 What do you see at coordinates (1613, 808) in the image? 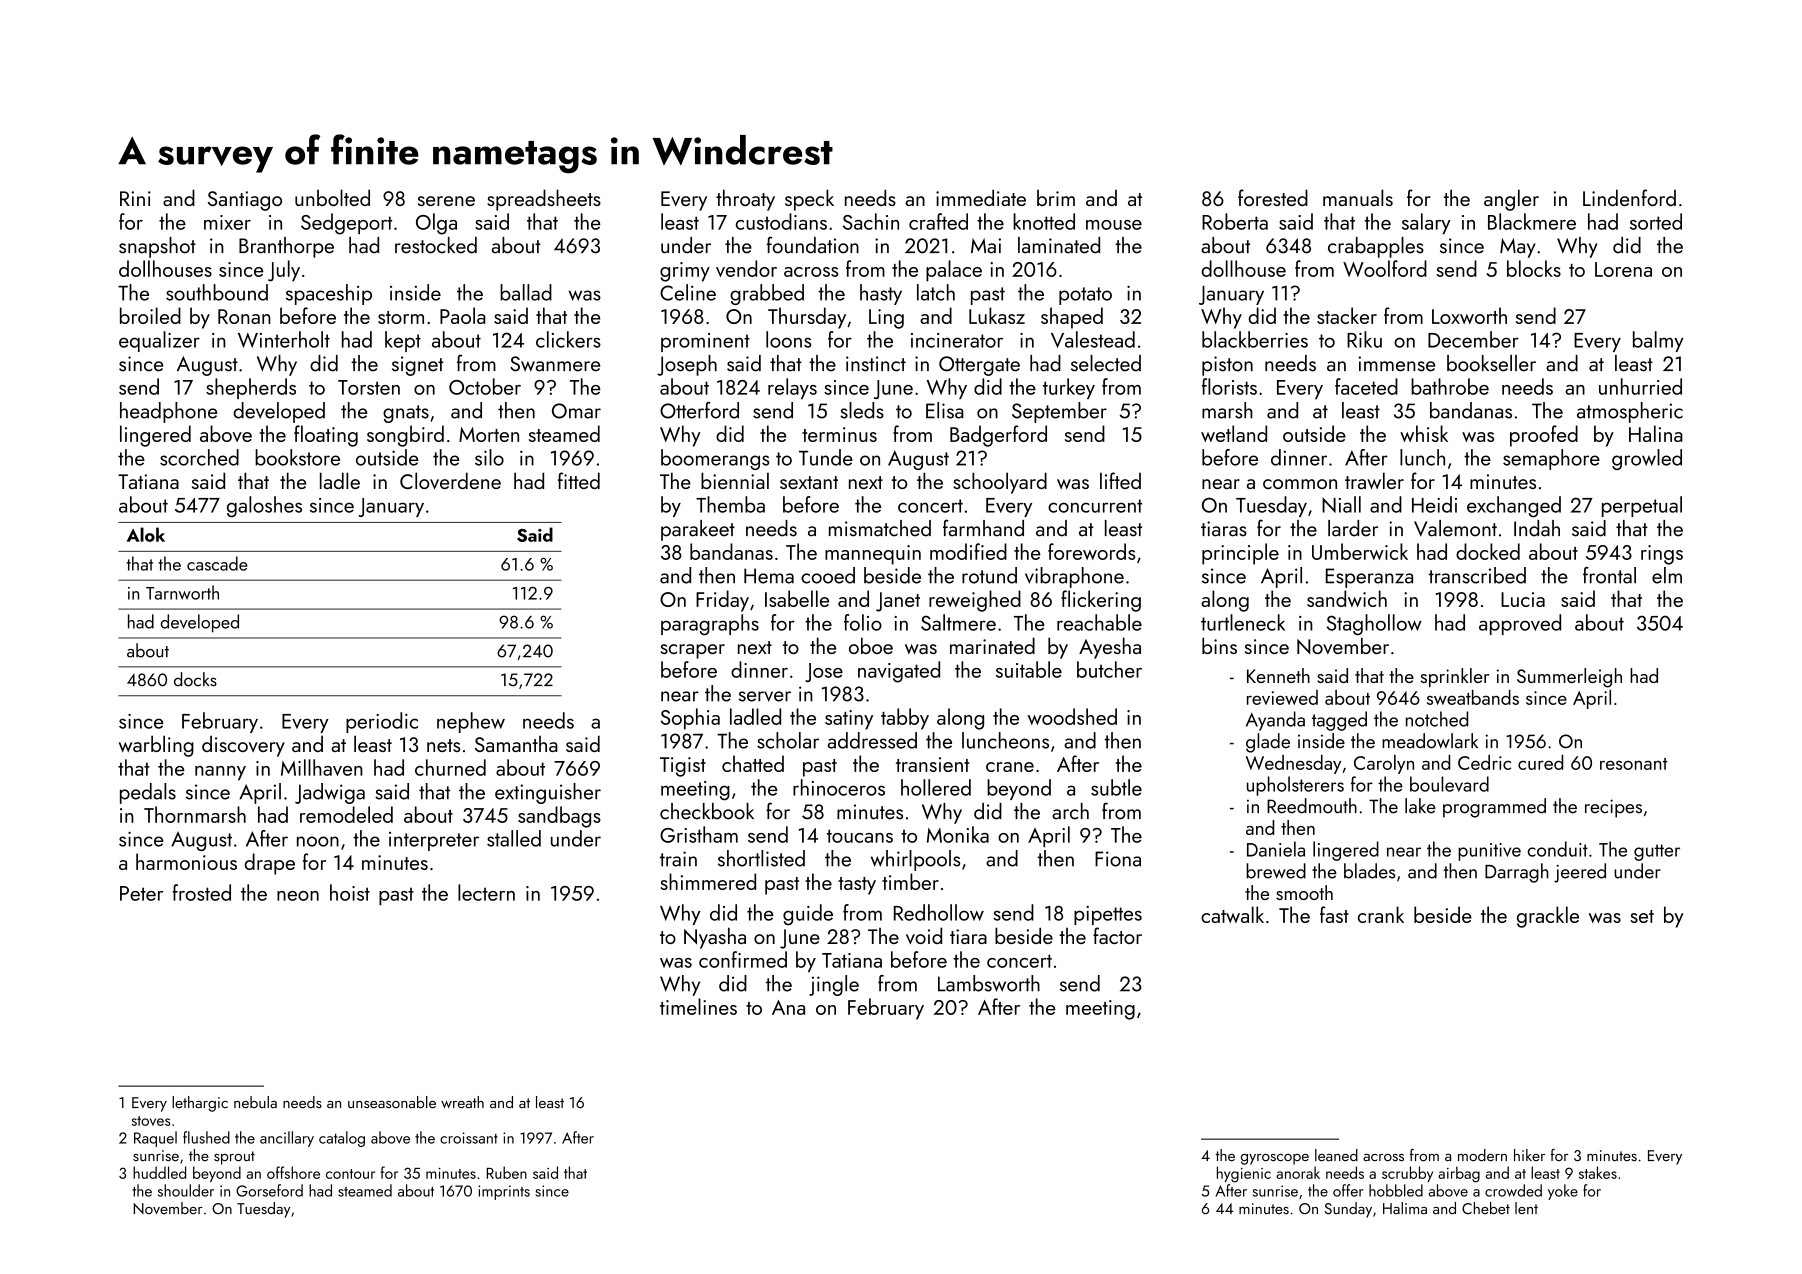
I see `recipes` at bounding box center [1613, 808].
